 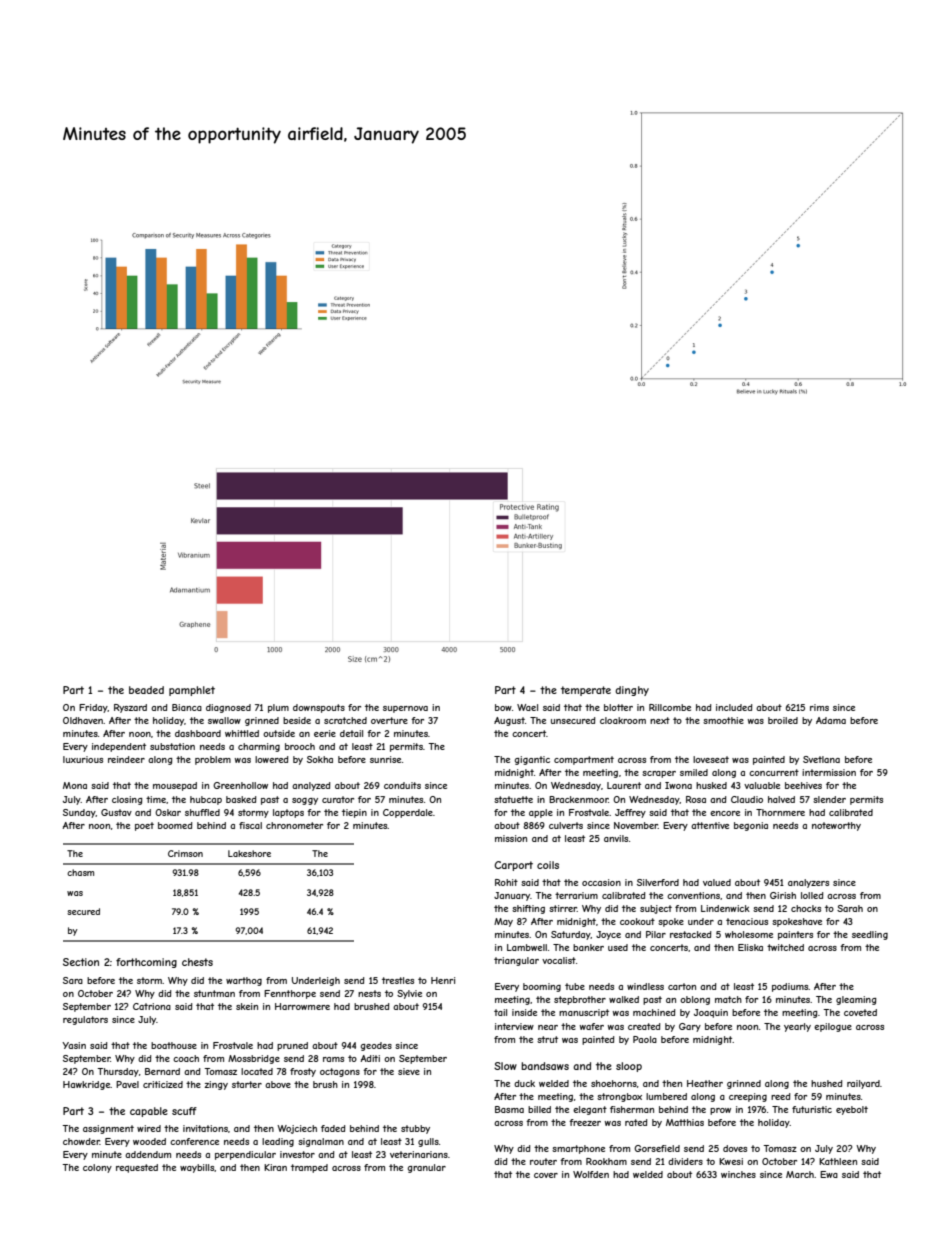 What do you see at coordinates (119, 747) in the page?
I see `independent` at bounding box center [119, 747].
